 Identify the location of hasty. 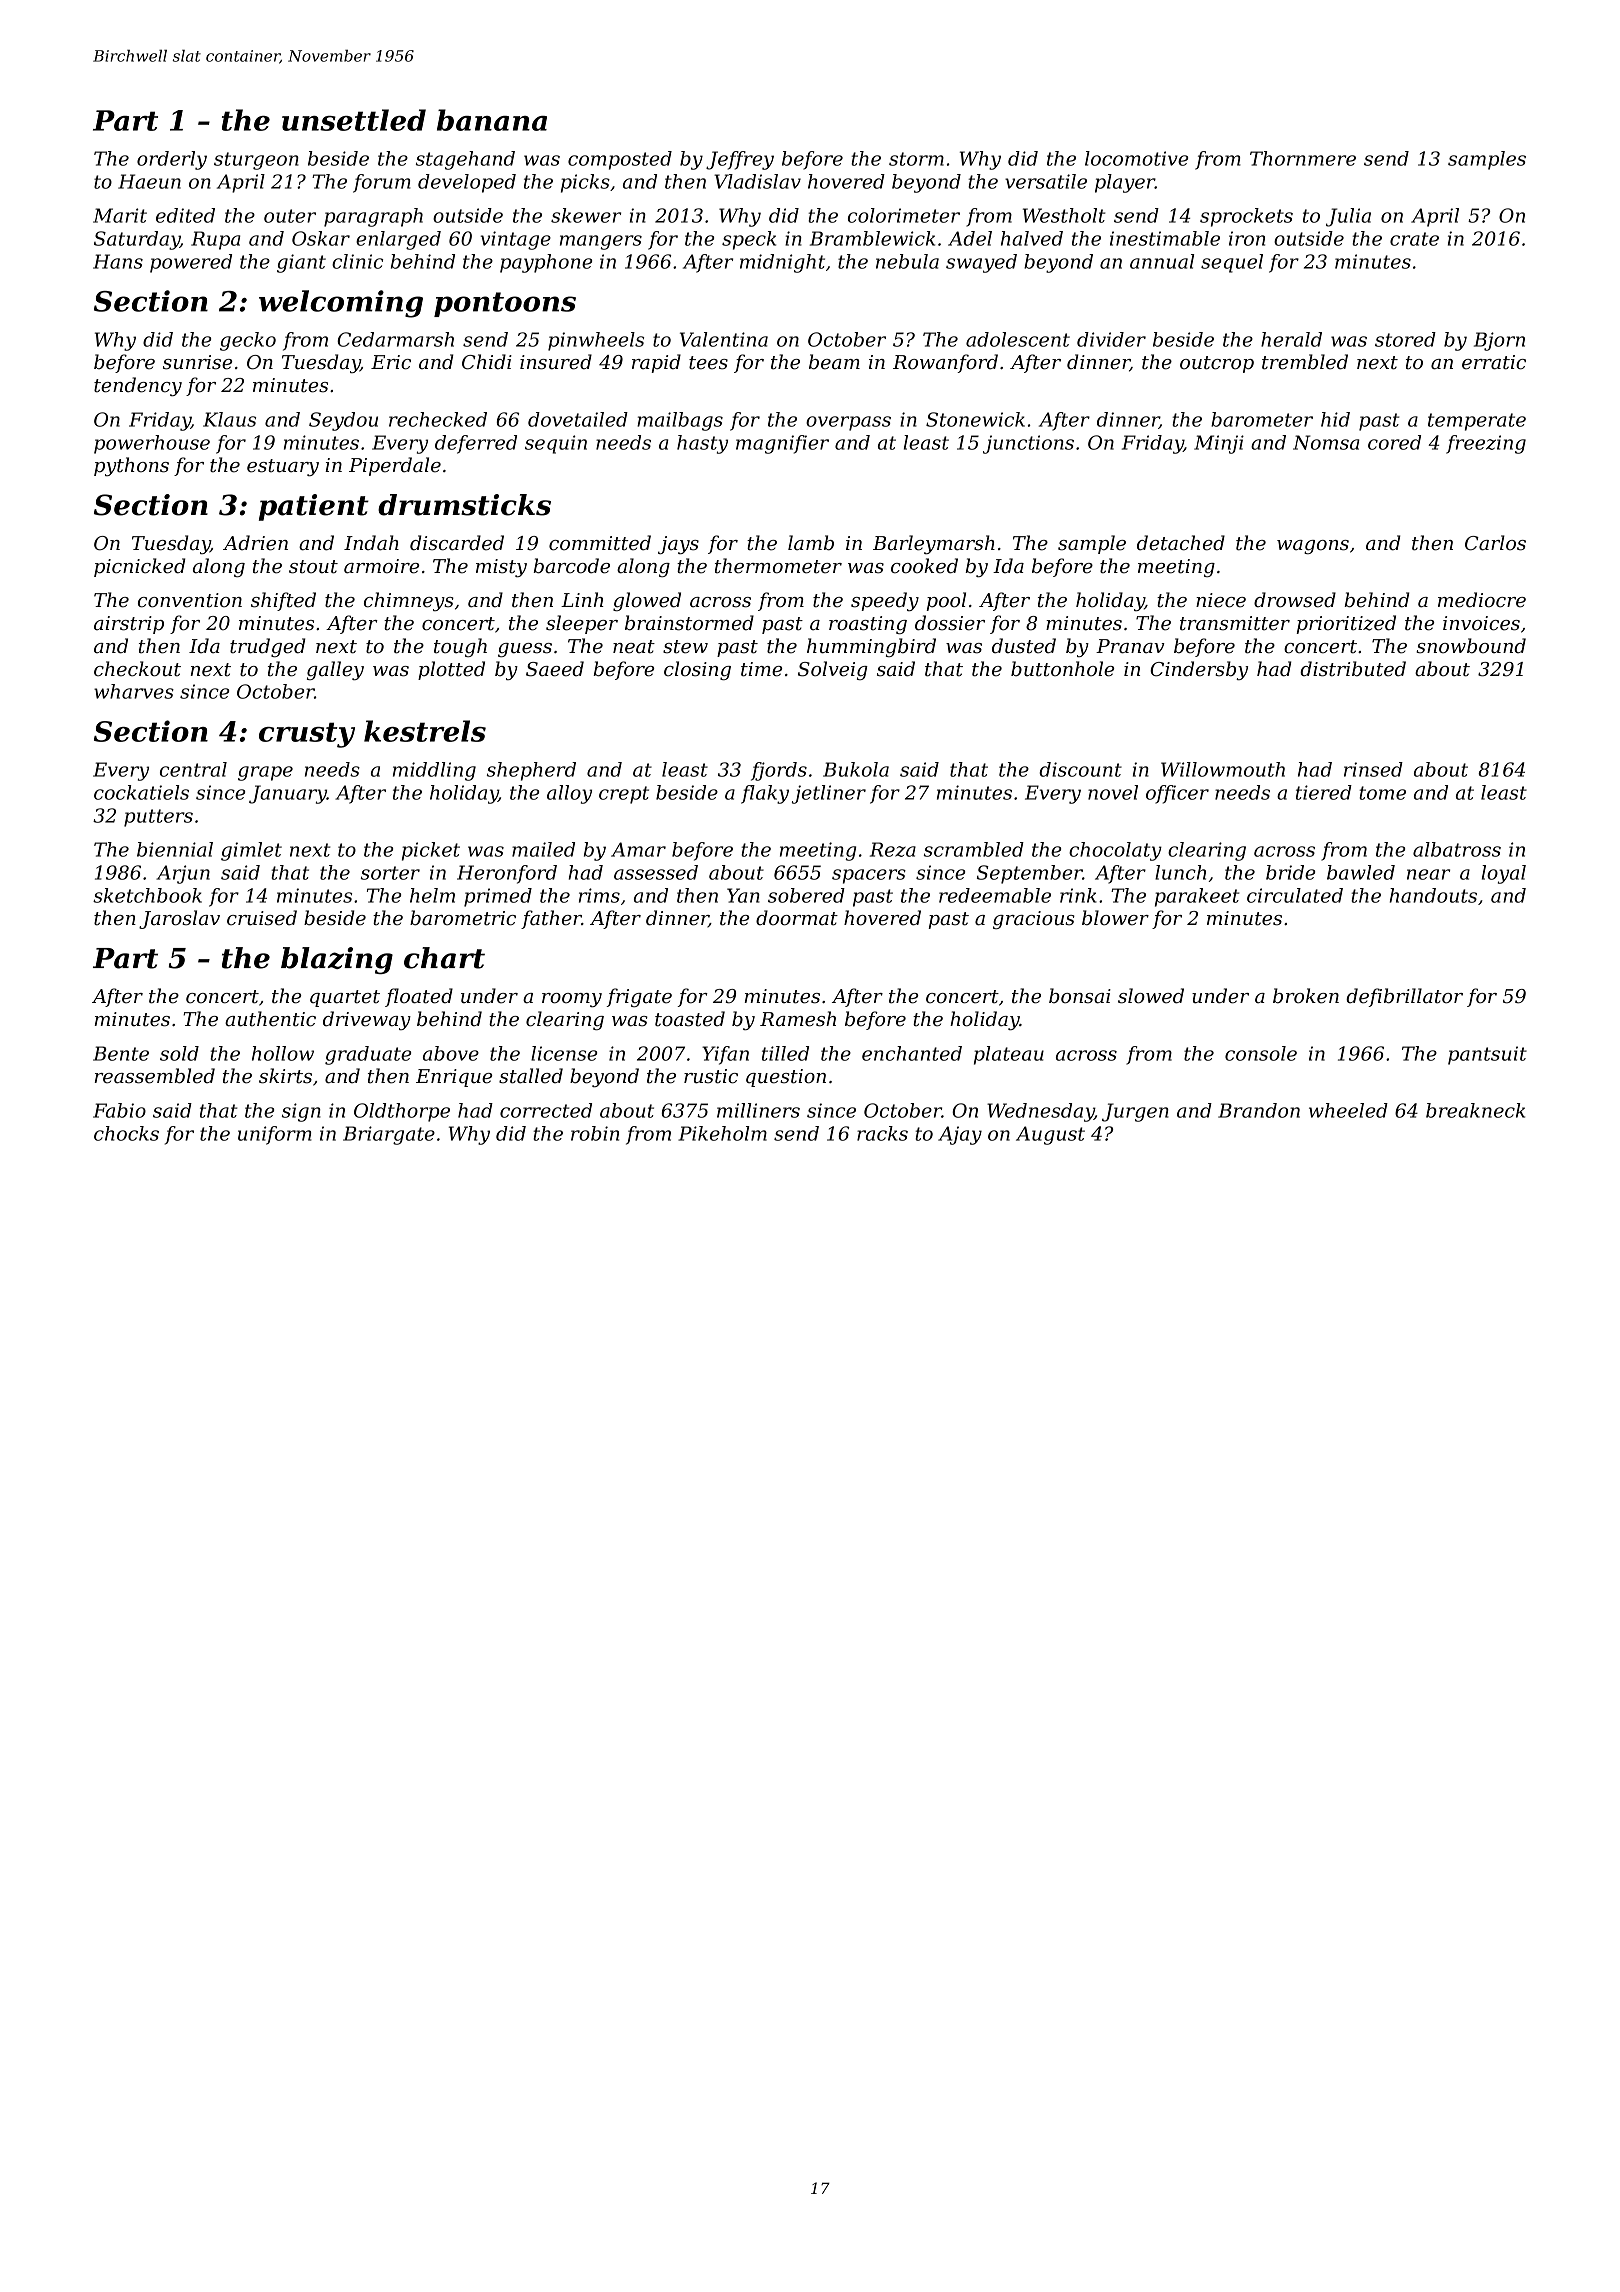
(702, 444).
